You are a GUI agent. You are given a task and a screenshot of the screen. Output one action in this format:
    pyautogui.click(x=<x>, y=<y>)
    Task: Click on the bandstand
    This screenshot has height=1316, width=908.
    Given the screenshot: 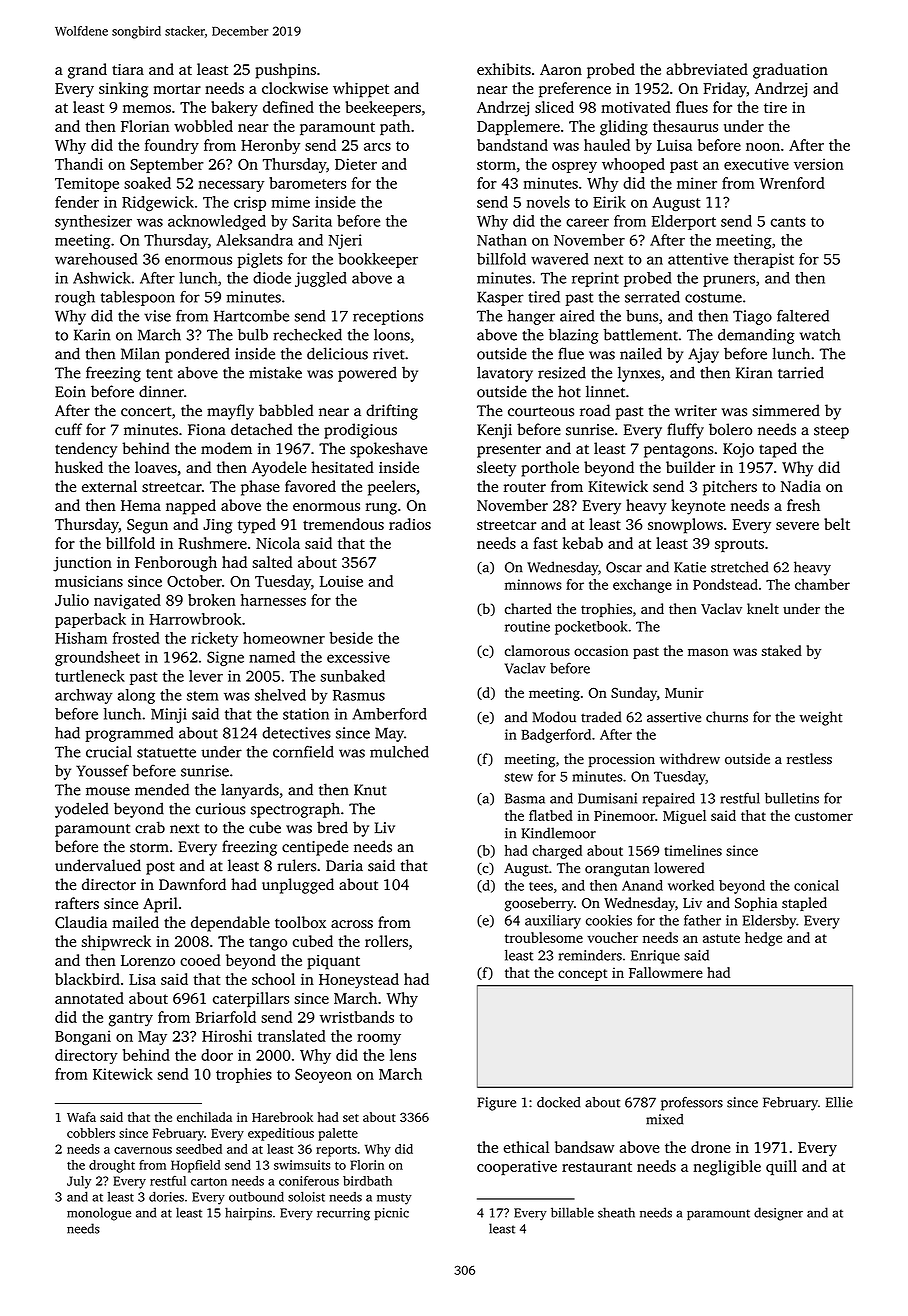 What is the action you would take?
    pyautogui.click(x=512, y=145)
